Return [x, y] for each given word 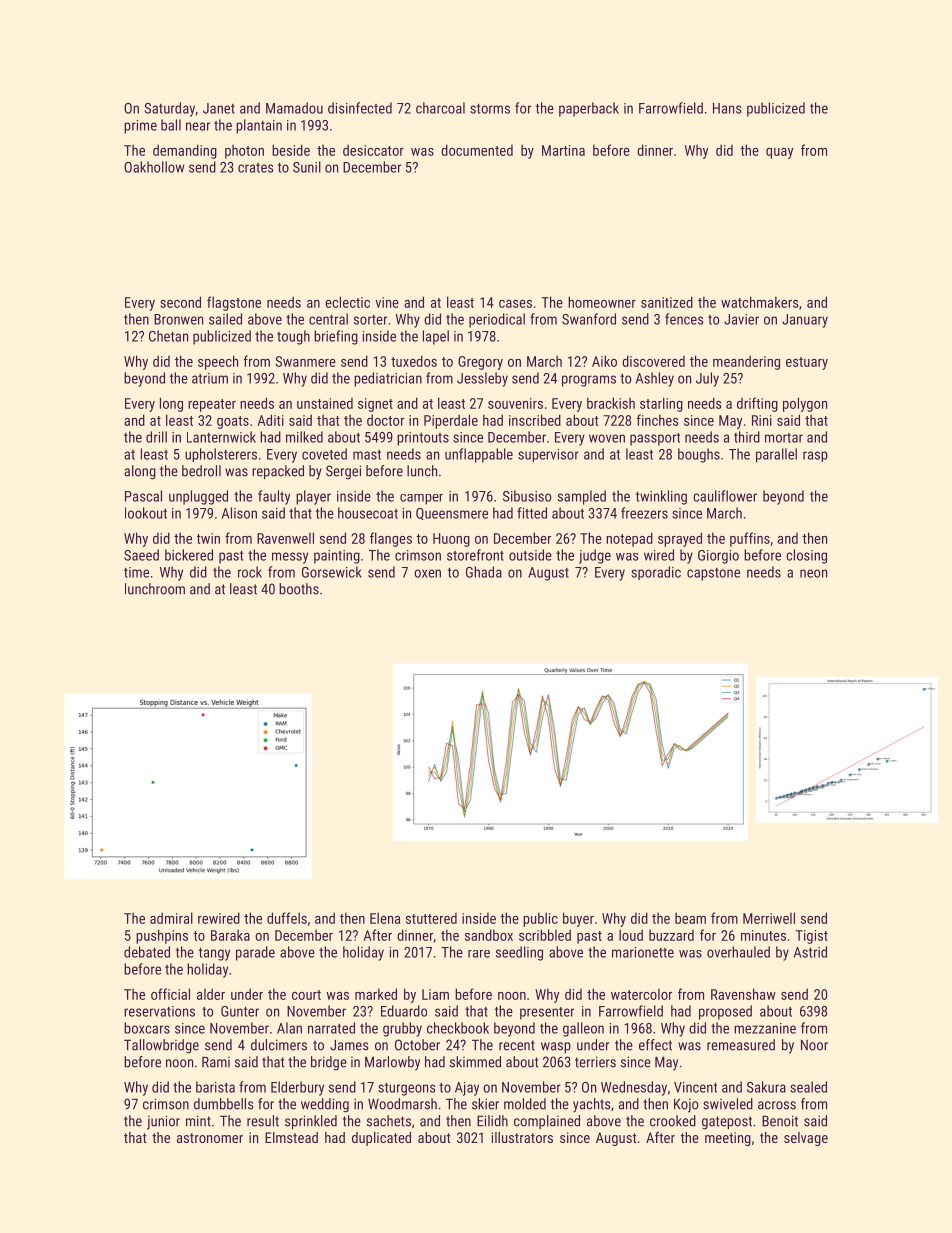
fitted [532, 513]
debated [147, 952]
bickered [189, 555]
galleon [583, 1029]
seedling [519, 953]
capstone [713, 574]
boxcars [147, 1028]
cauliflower [725, 496]
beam [690, 918]
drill [156, 437]
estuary [807, 363]
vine [387, 302]
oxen [427, 573]
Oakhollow [154, 167]
